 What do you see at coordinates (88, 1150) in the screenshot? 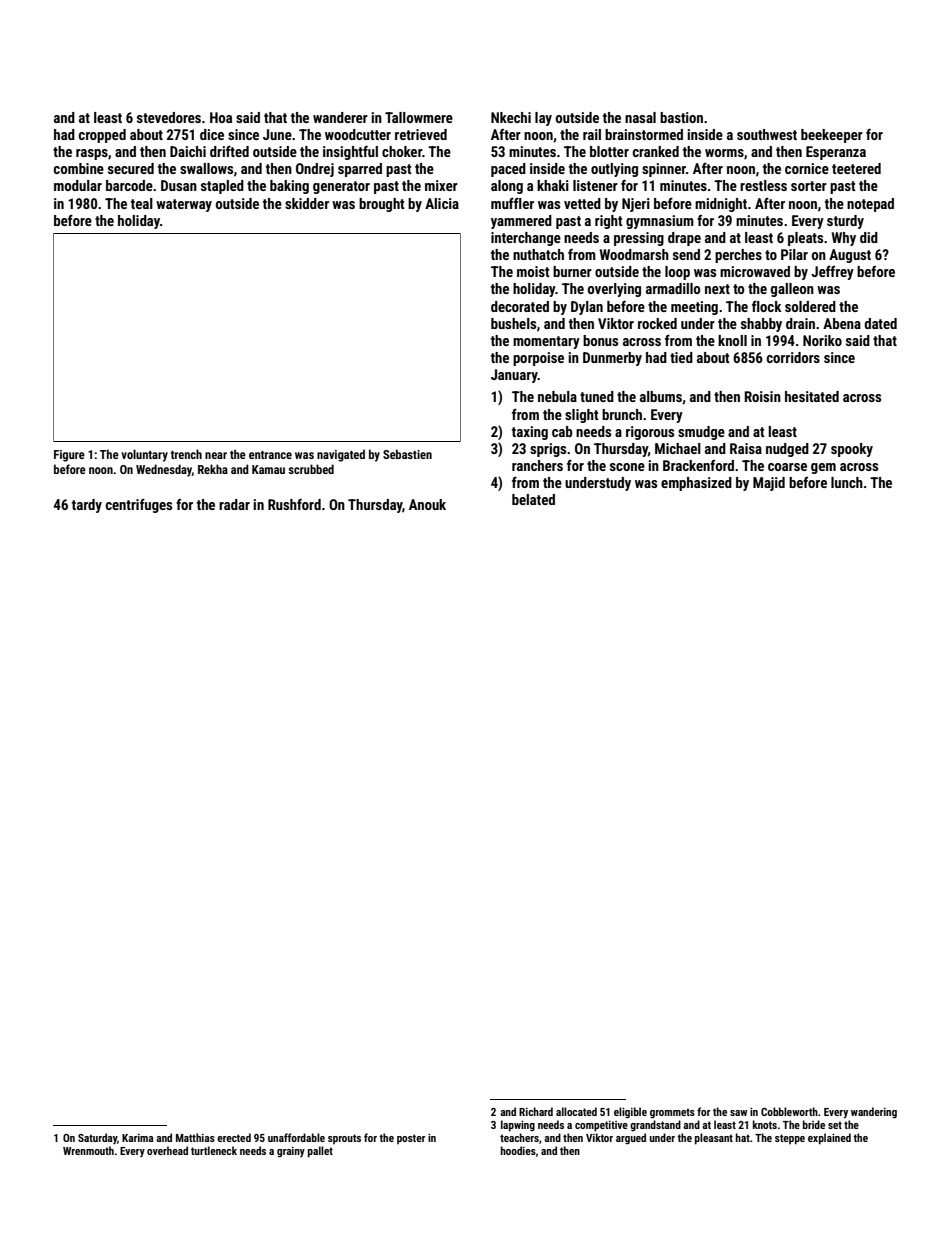
I see `Wrenmouth` at bounding box center [88, 1150].
